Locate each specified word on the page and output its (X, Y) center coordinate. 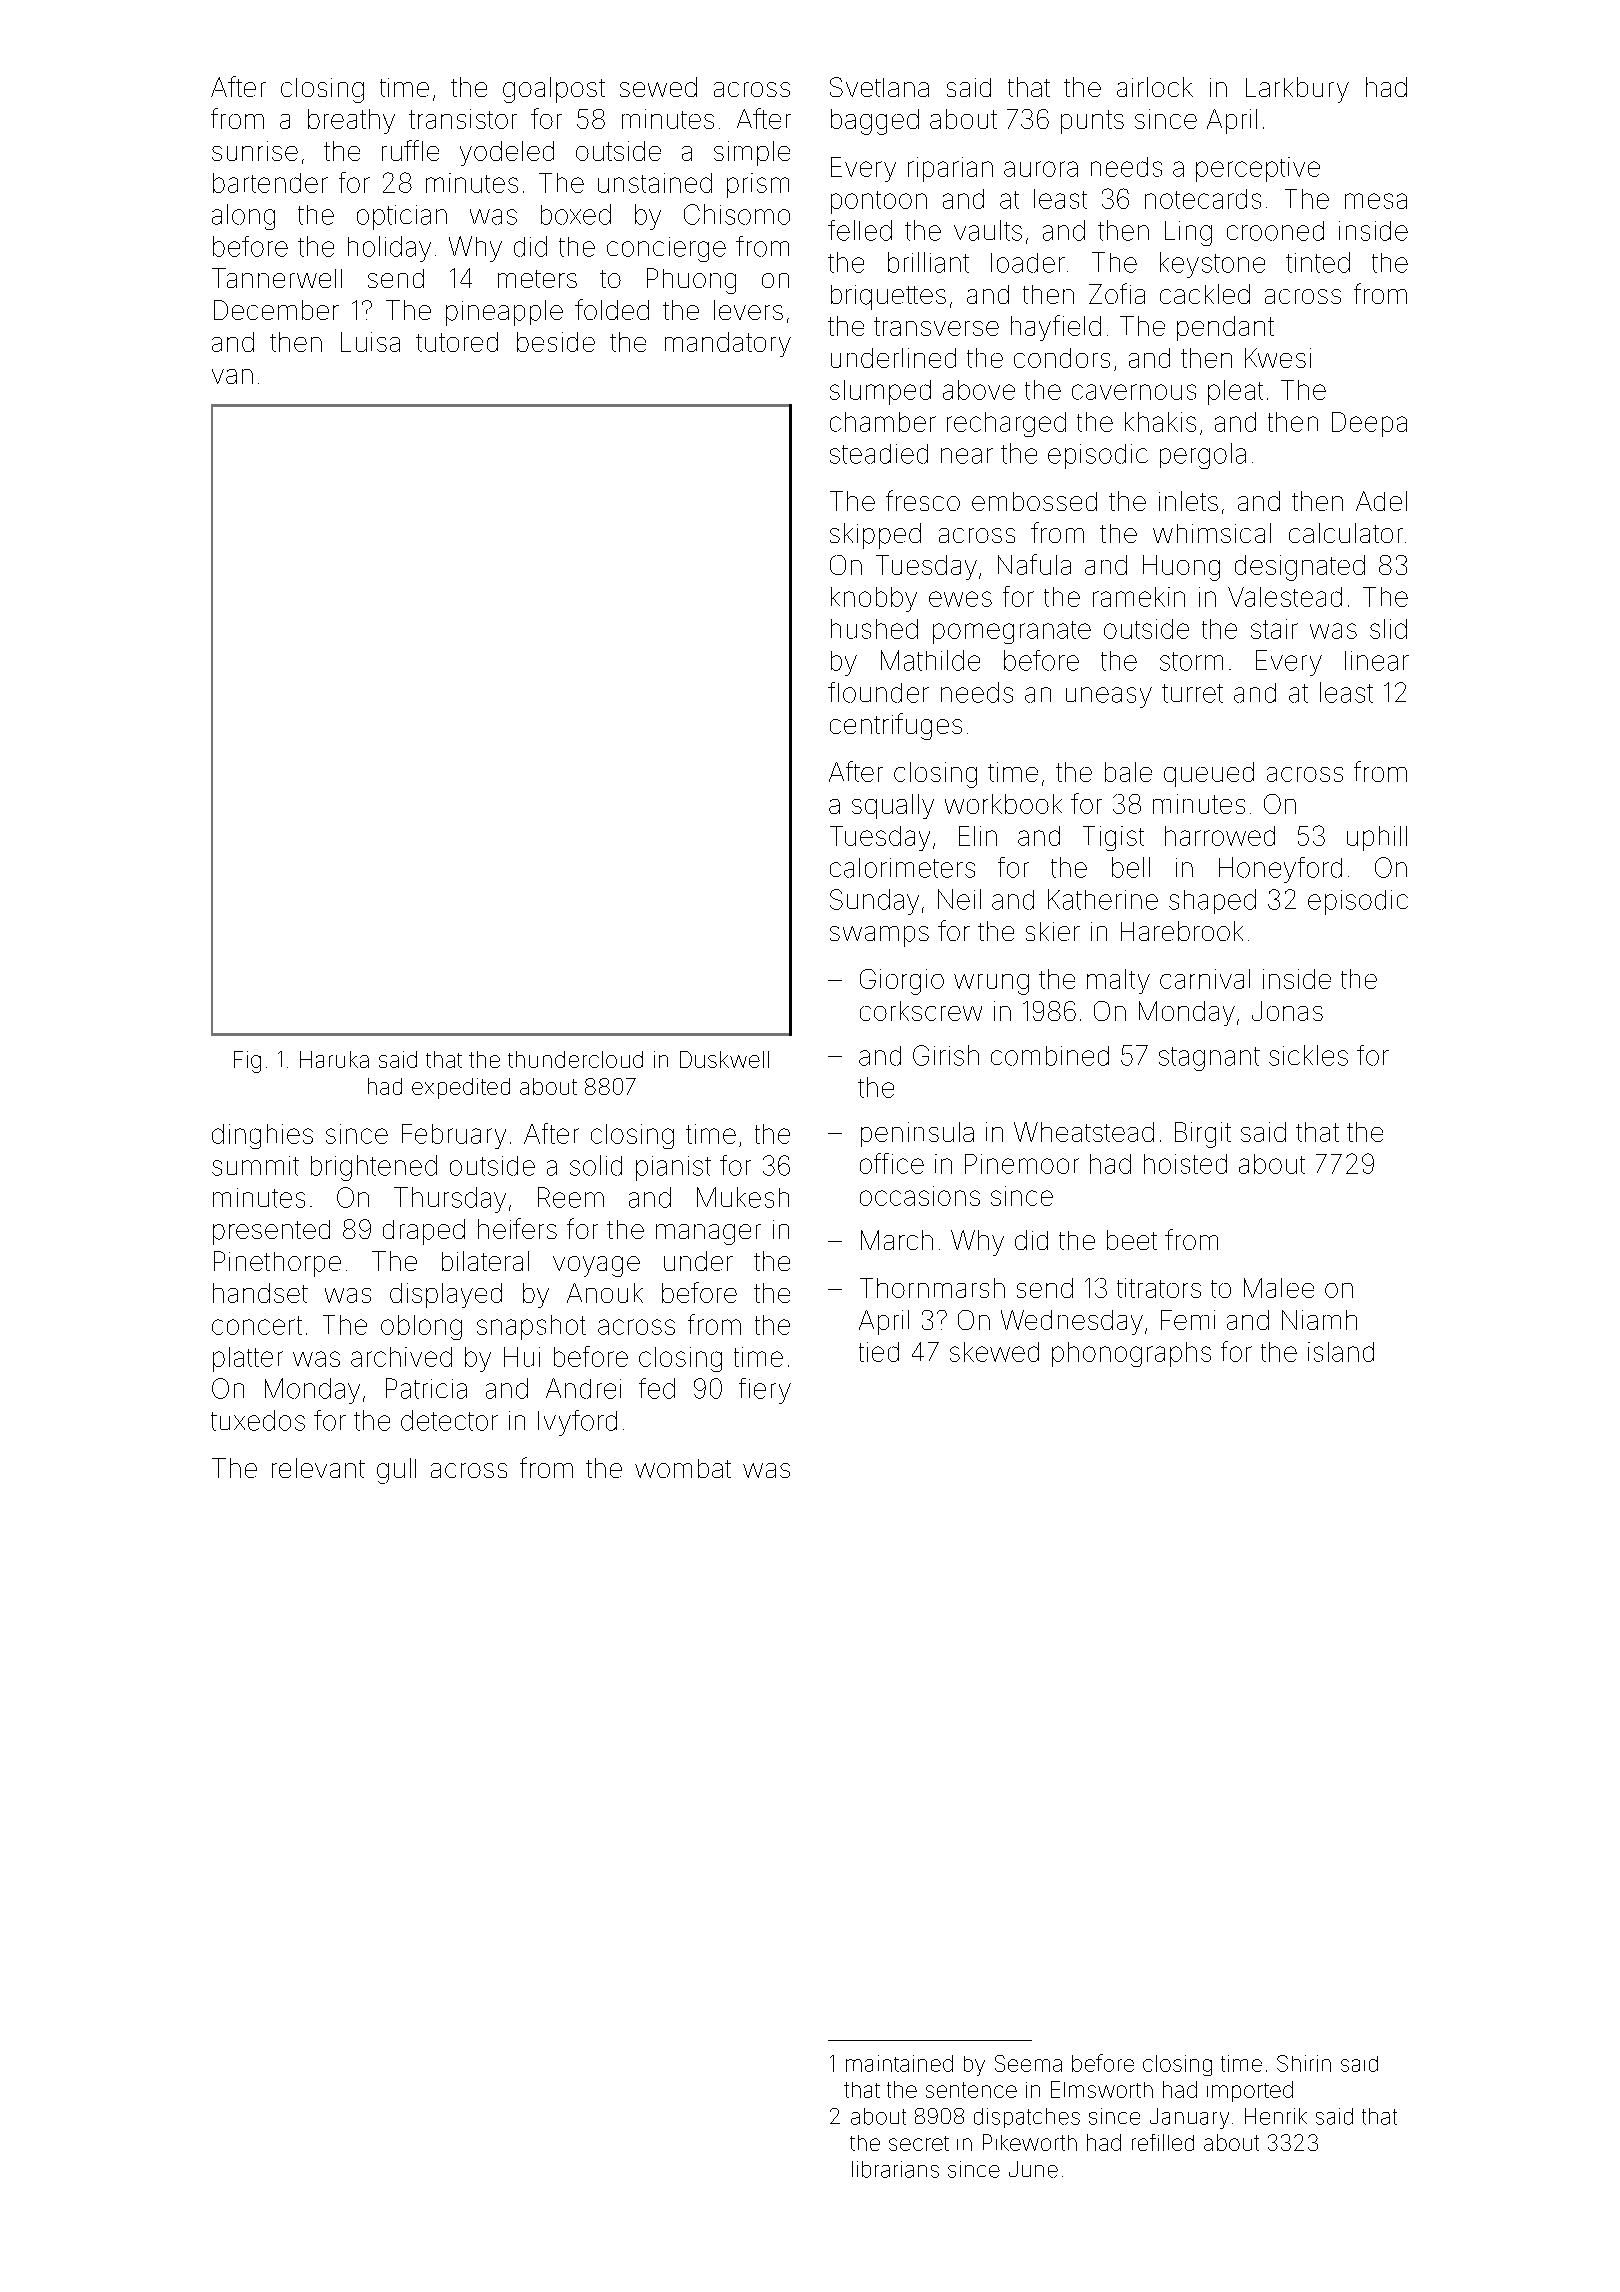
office (892, 1163)
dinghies (262, 1136)
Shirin (1304, 2063)
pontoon (879, 202)
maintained (899, 2063)
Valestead (1285, 597)
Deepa (1369, 424)
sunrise (255, 151)
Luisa (370, 342)
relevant (318, 1468)
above (979, 390)
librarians (895, 2169)
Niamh (1319, 1320)
